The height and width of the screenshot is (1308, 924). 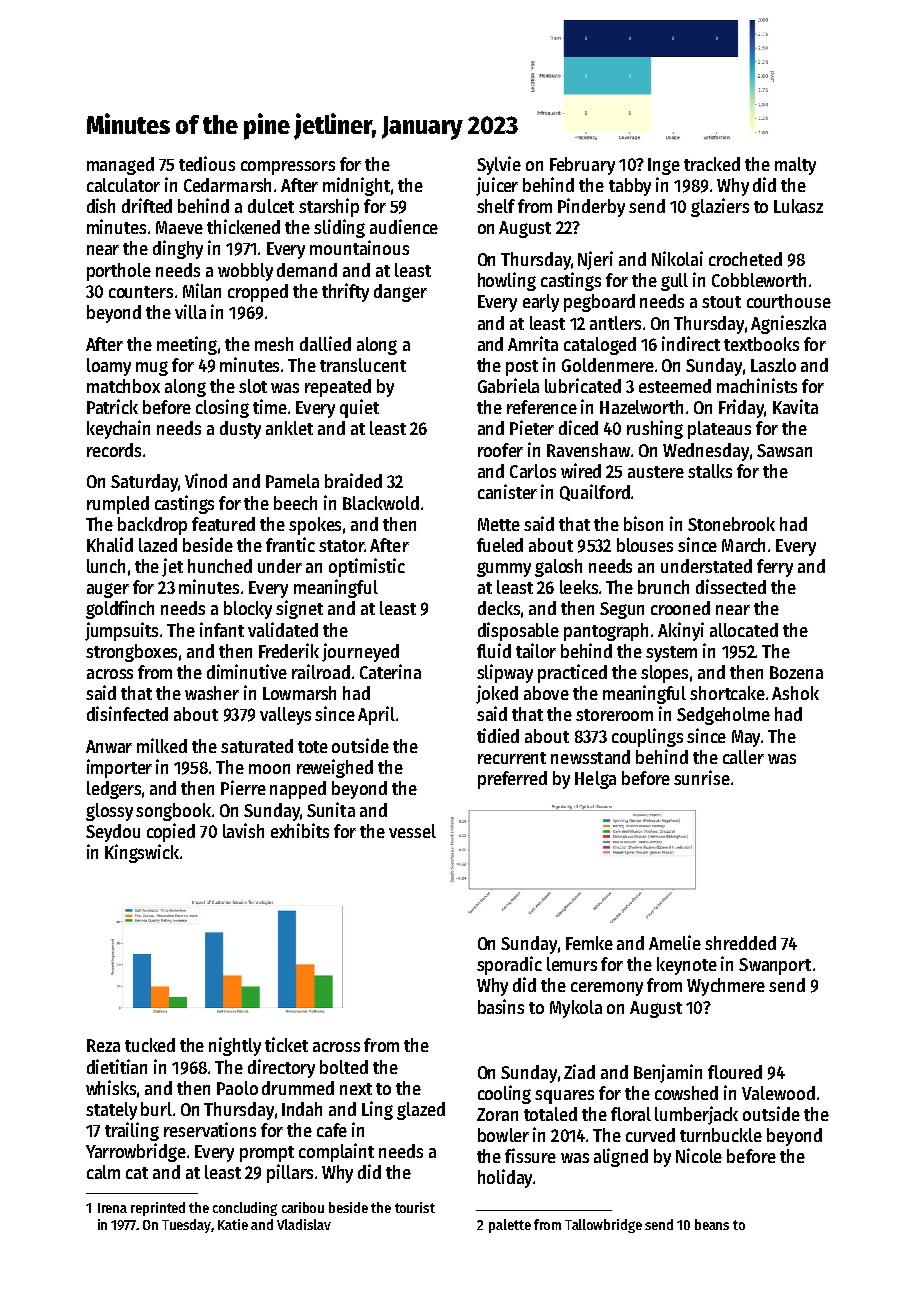 What do you see at coordinates (356, 186) in the screenshot?
I see `midnight` at bounding box center [356, 186].
